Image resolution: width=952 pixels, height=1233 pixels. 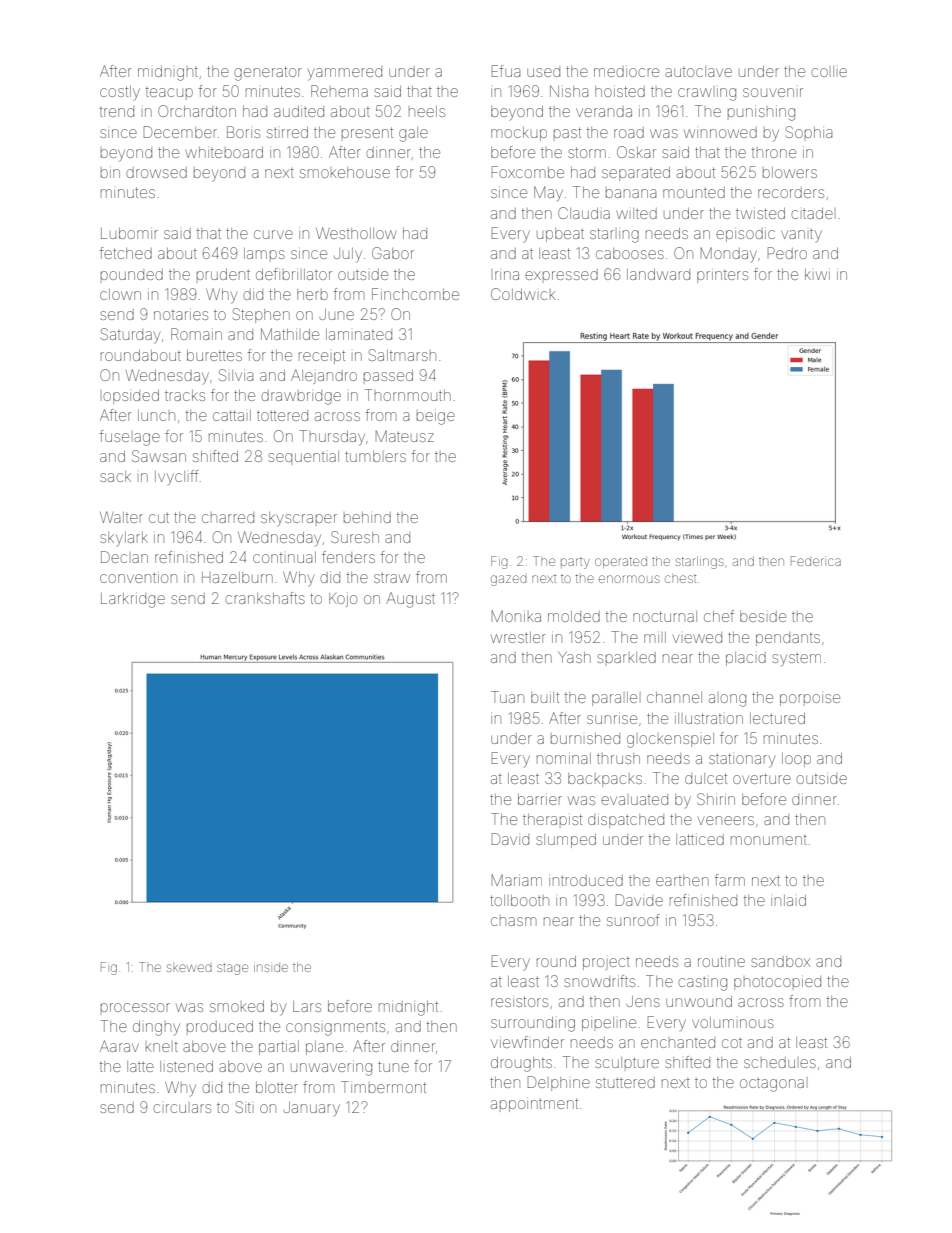 What do you see at coordinates (694, 192) in the screenshot?
I see `mounted` at bounding box center [694, 192].
